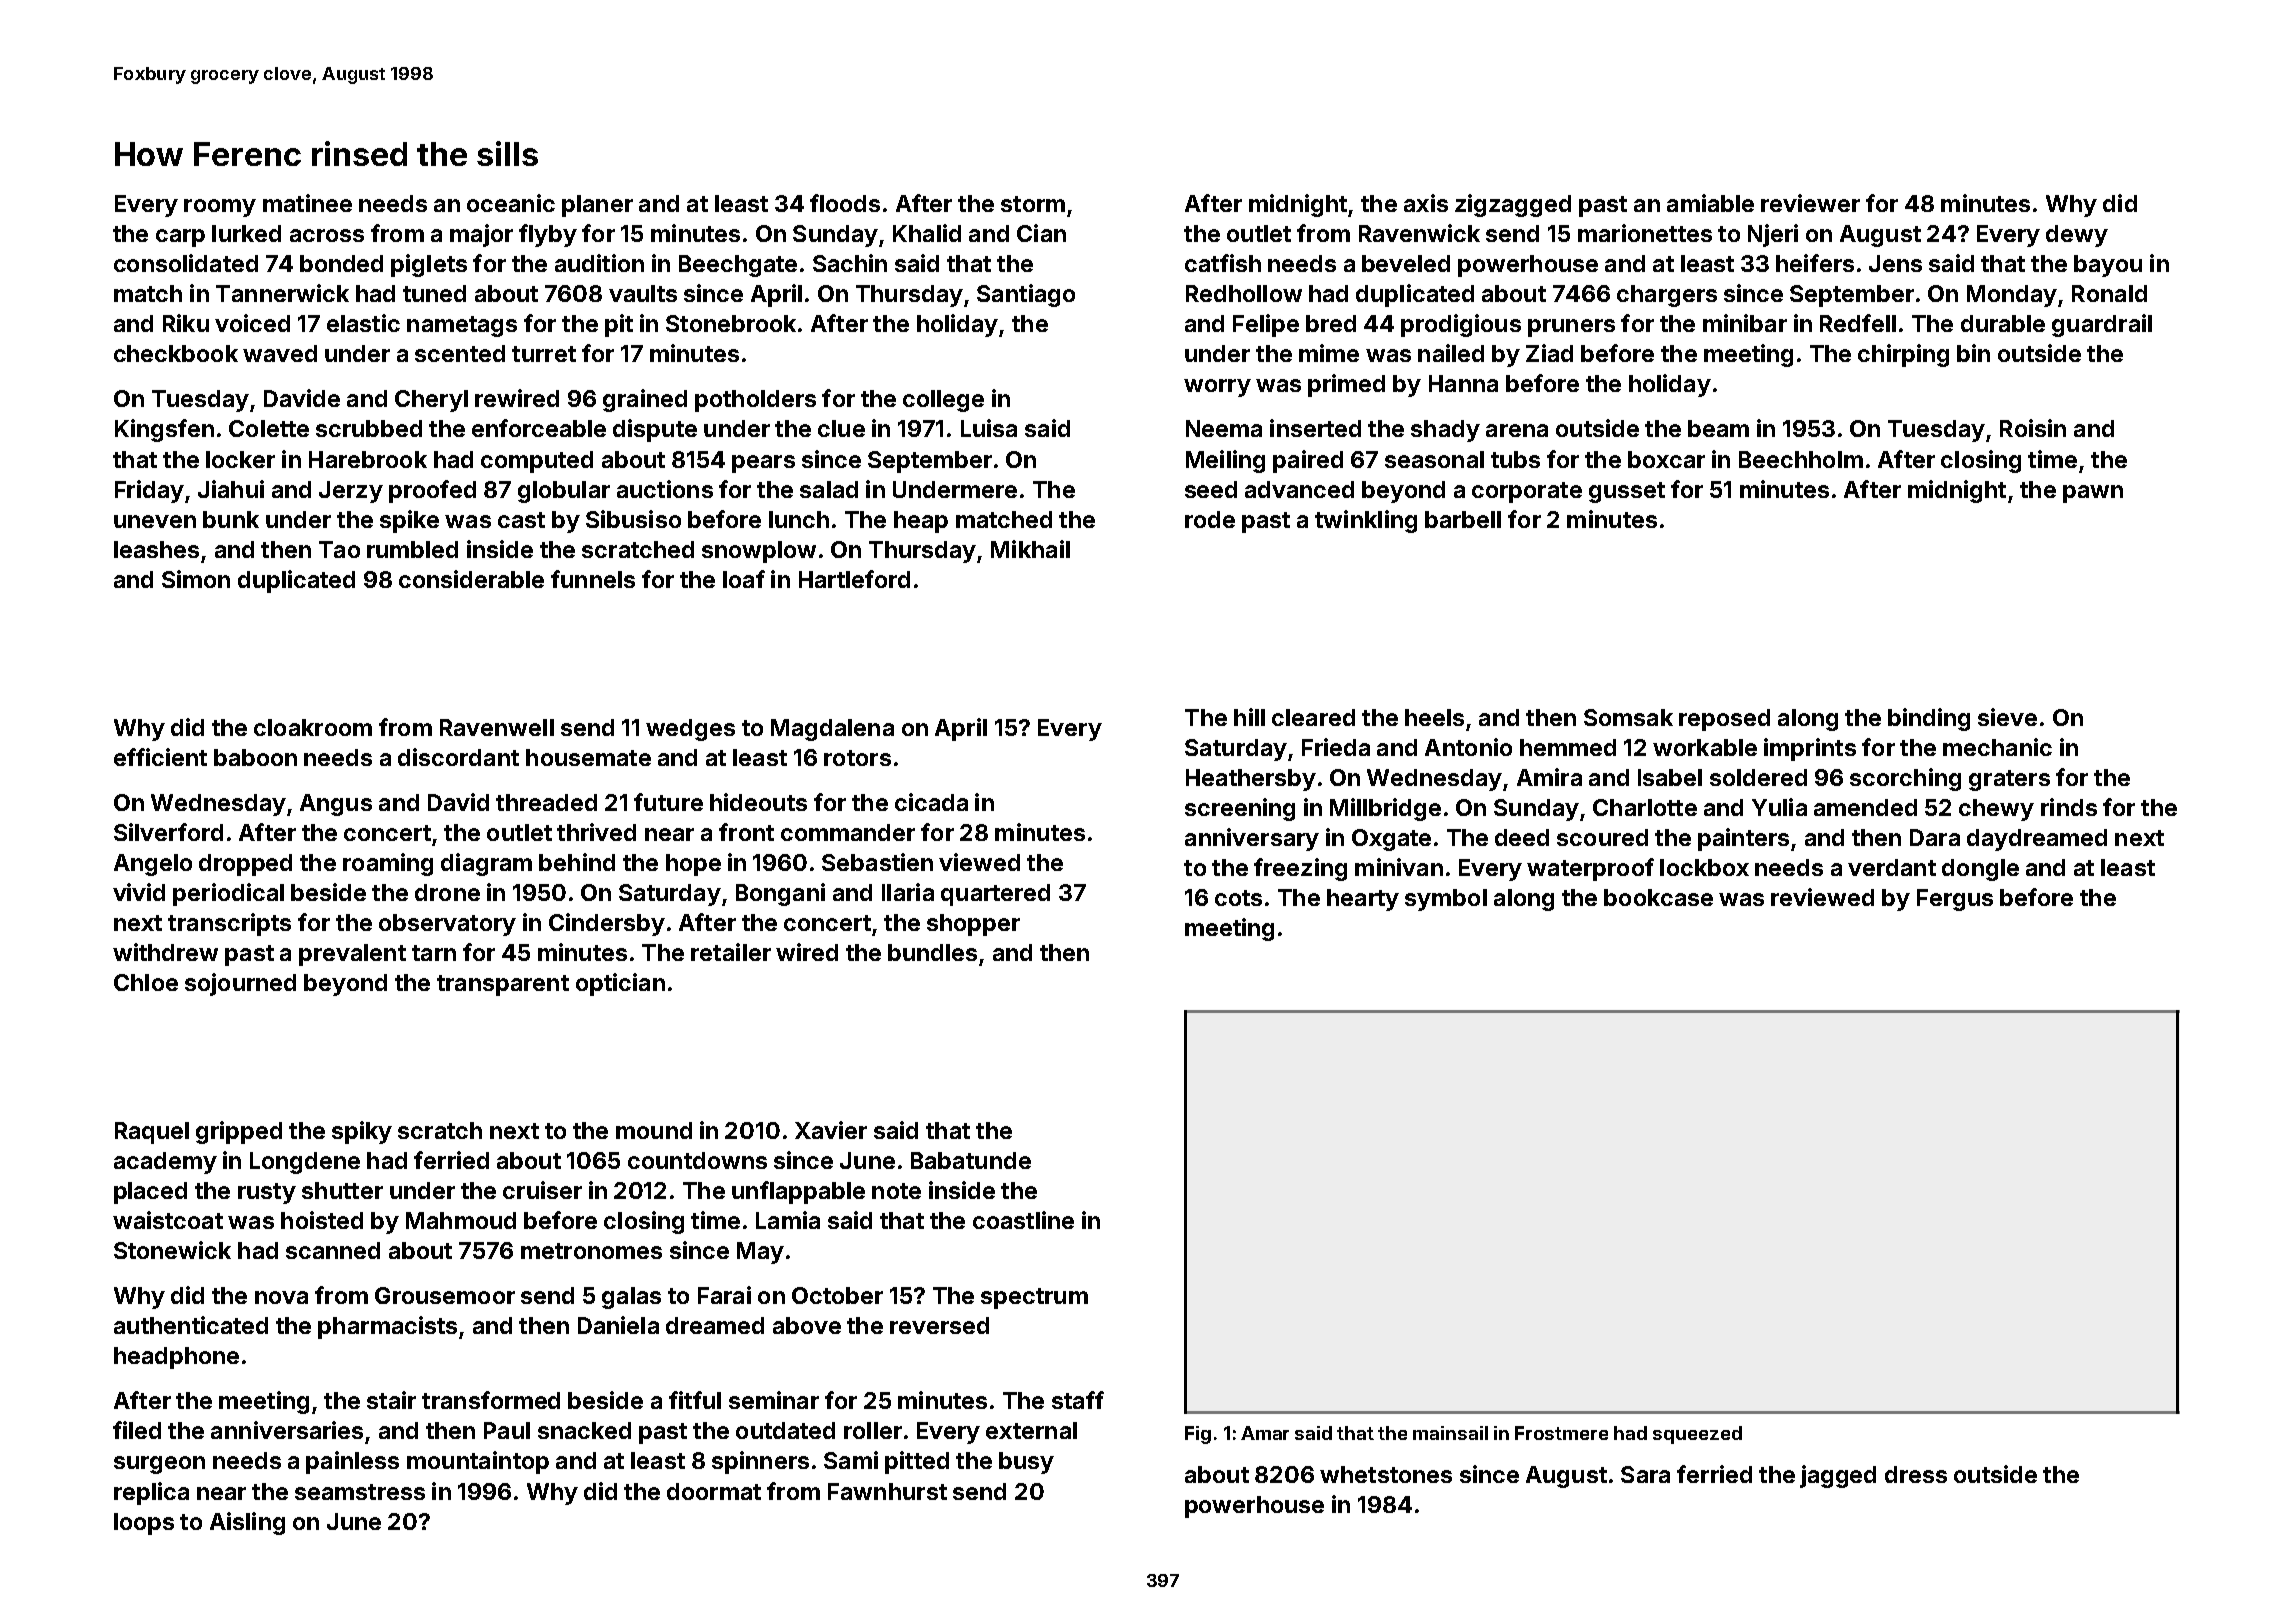  What do you see at coordinates (1561, 1433) in the page?
I see `Frostmere` at bounding box center [1561, 1433].
